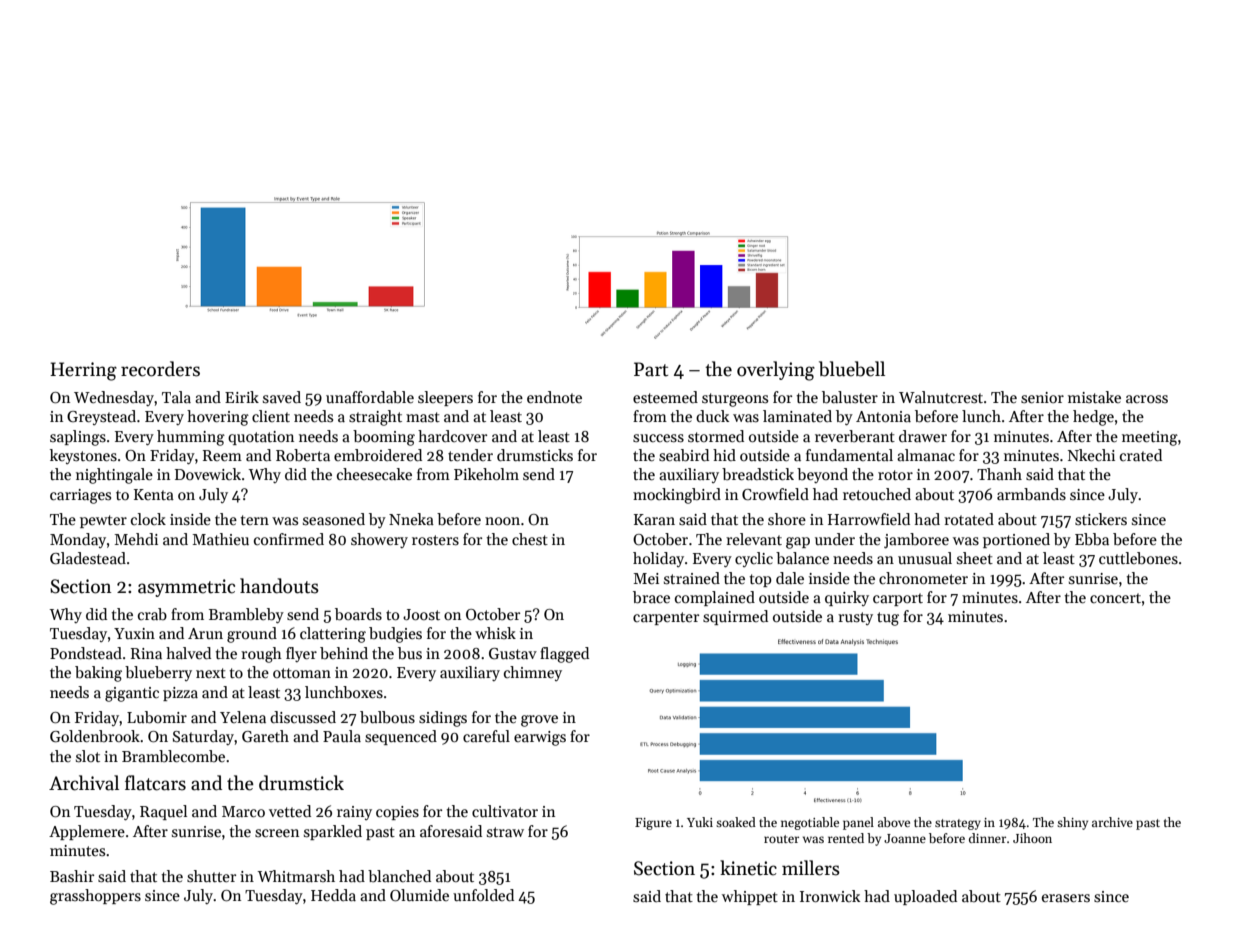  I want to click on unfolded, so click(483, 895).
